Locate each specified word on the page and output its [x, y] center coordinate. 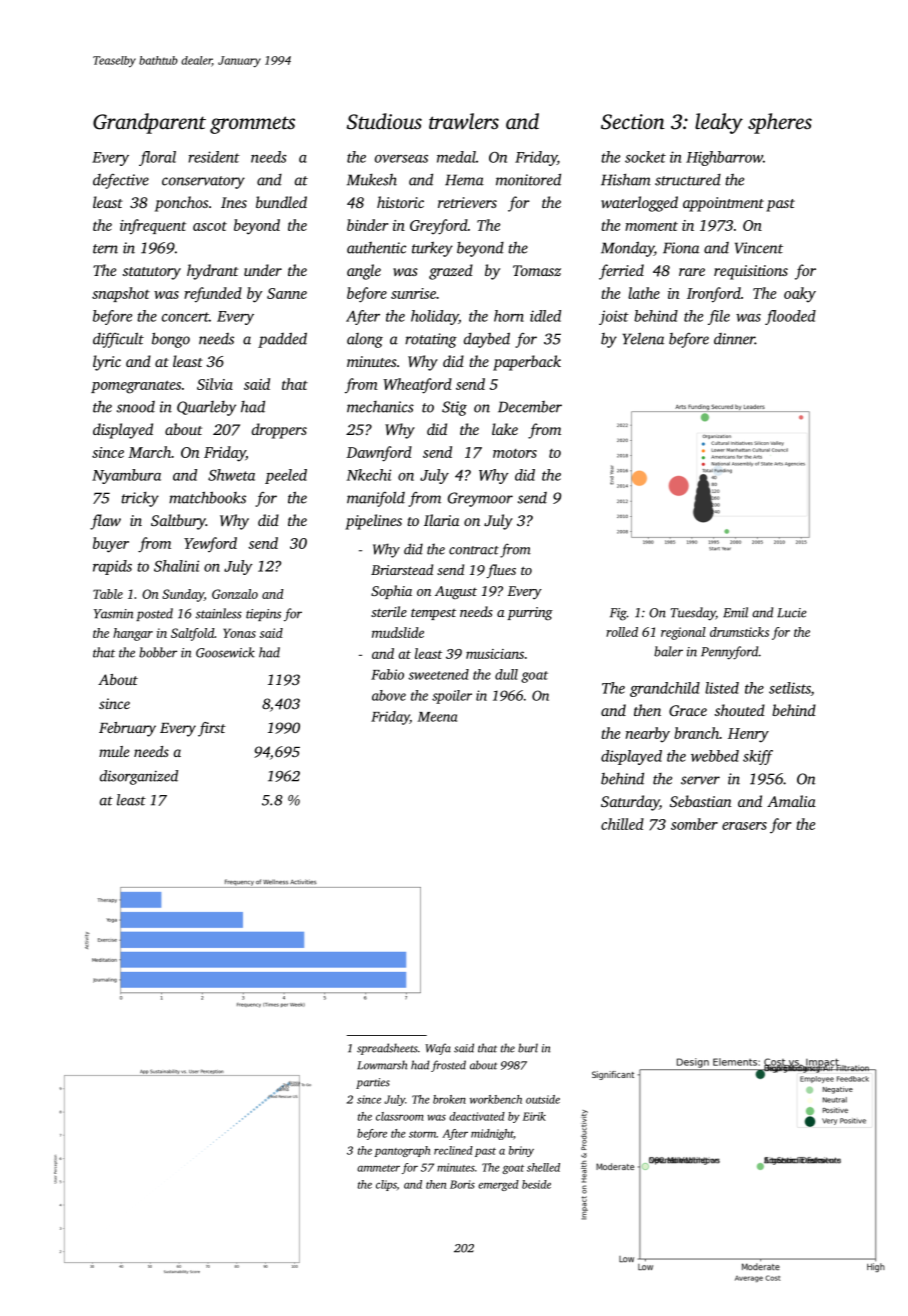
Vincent [759, 248]
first [212, 729]
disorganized [139, 777]
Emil [735, 612]
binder [367, 225]
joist [614, 317]
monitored [528, 179]
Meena [437, 717]
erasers [744, 826]
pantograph [402, 1151]
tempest [433, 614]
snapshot [121, 294]
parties [373, 1083]
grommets [252, 125]
